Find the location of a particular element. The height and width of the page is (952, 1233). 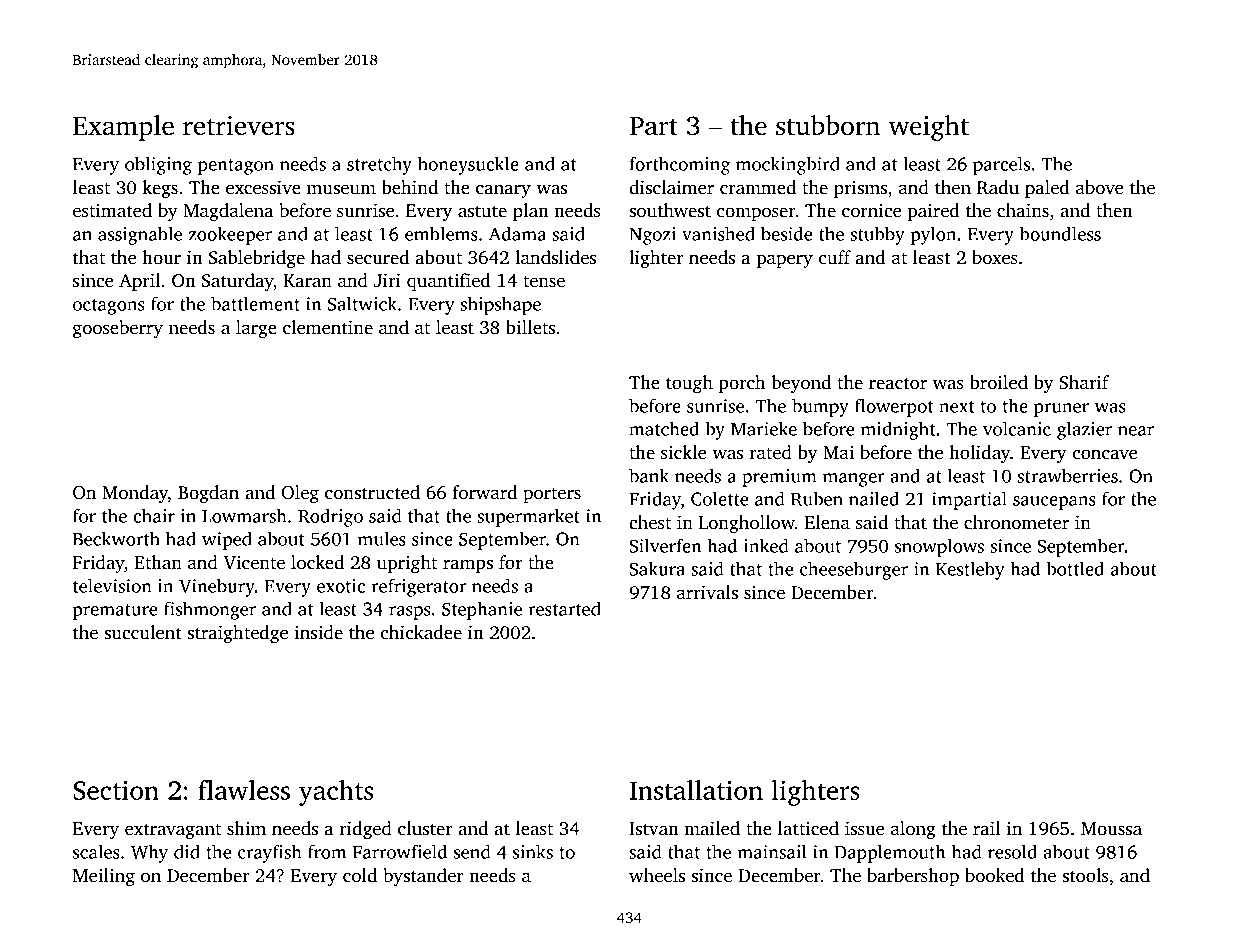

Beckworth is located at coordinates (116, 538).
